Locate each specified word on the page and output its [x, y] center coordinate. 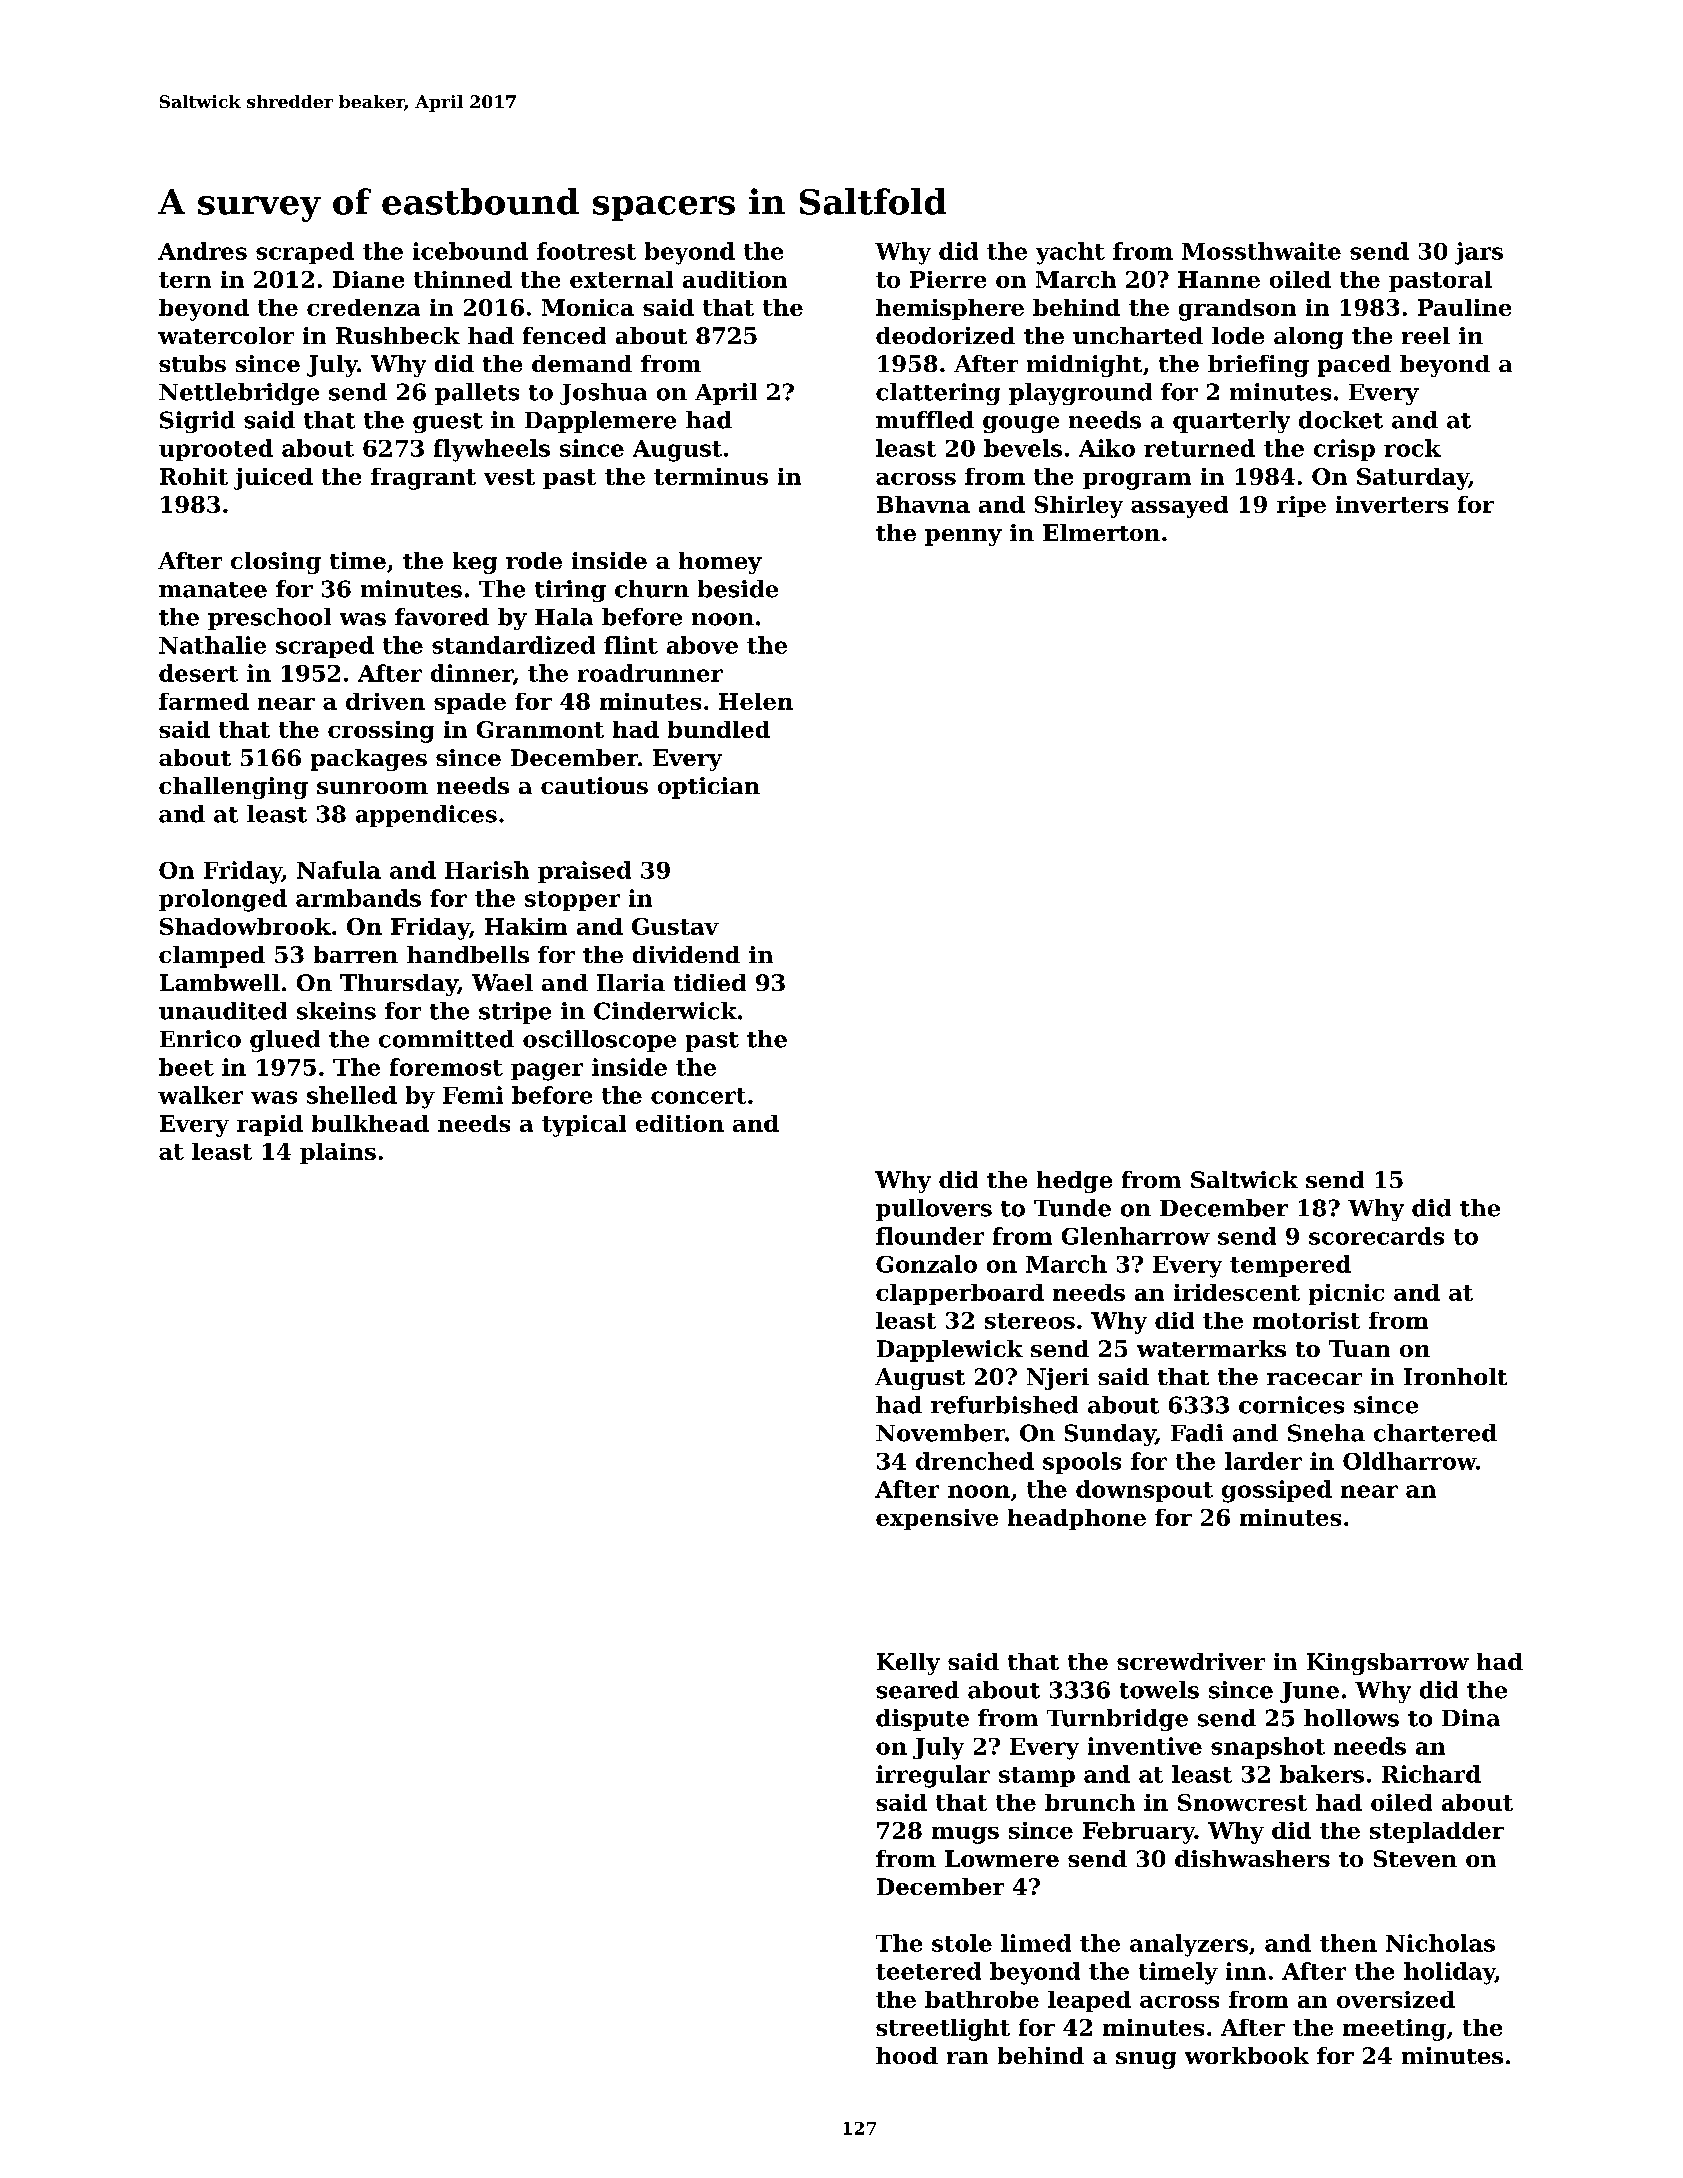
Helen [756, 701]
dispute [922, 1720]
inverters [1392, 504]
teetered [928, 1971]
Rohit [194, 476]
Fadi [1197, 1433]
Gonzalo [926, 1264]
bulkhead [370, 1123]
